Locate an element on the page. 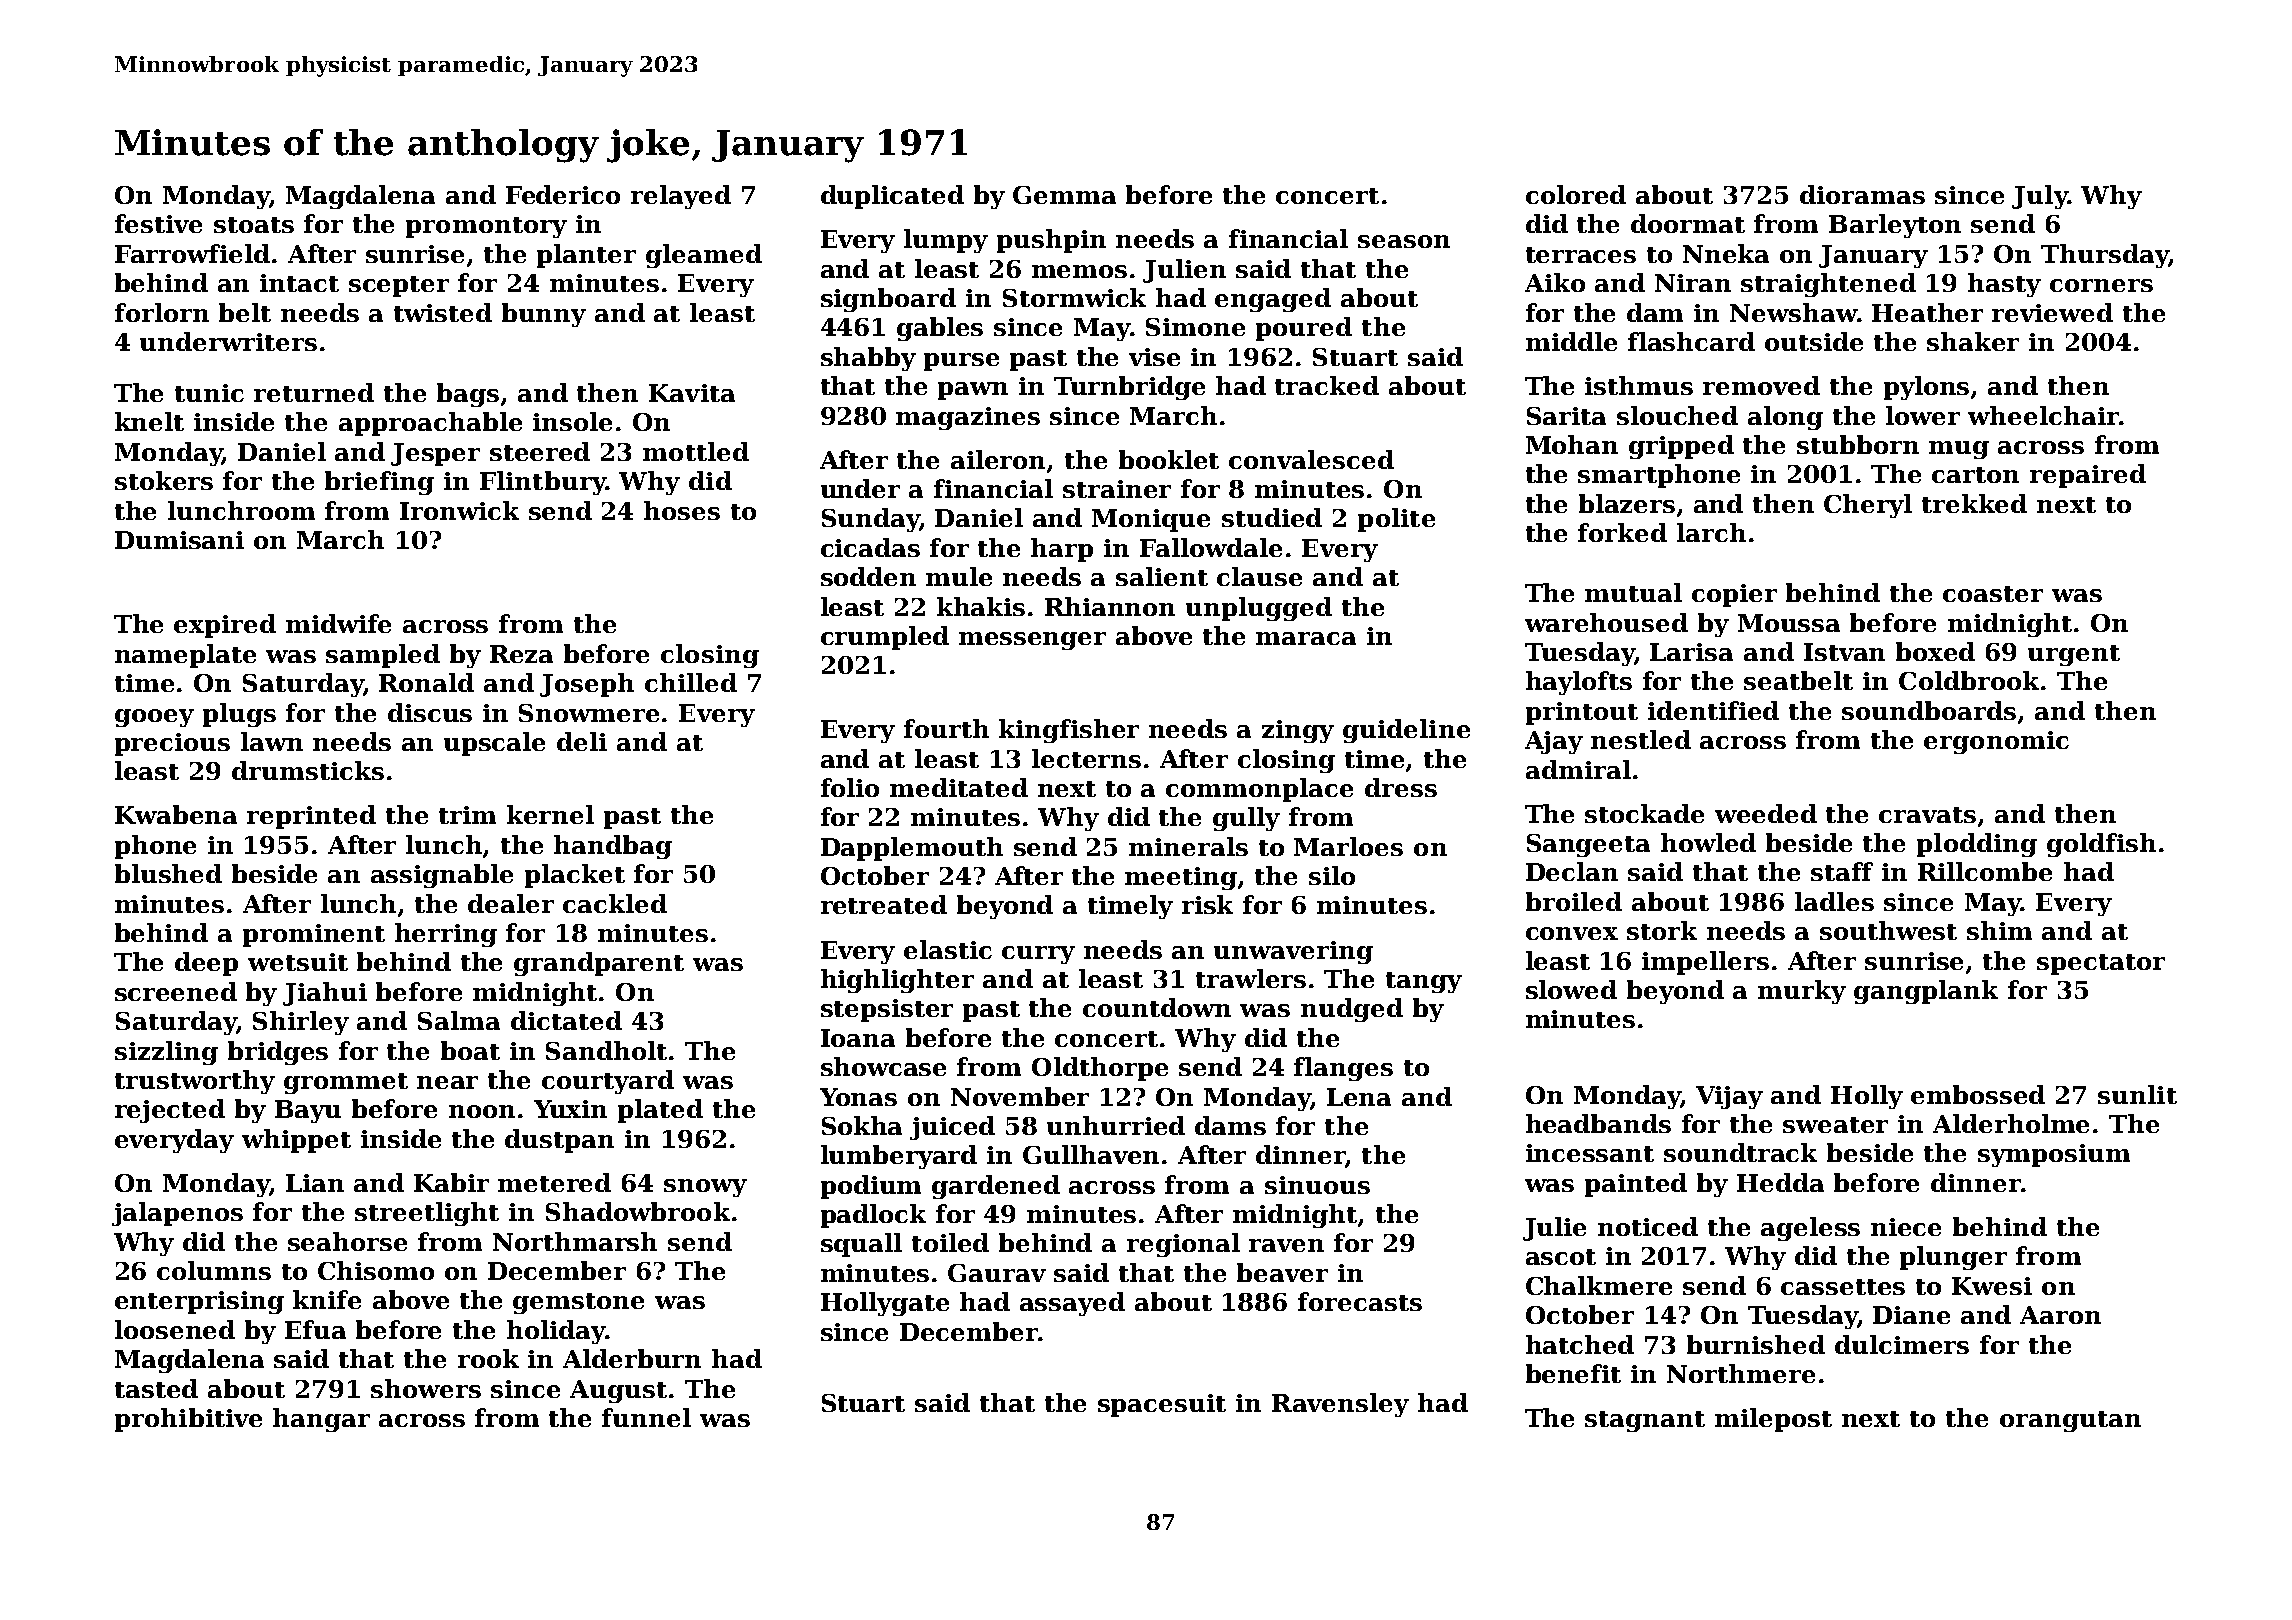  Ioana is located at coordinates (858, 1038).
